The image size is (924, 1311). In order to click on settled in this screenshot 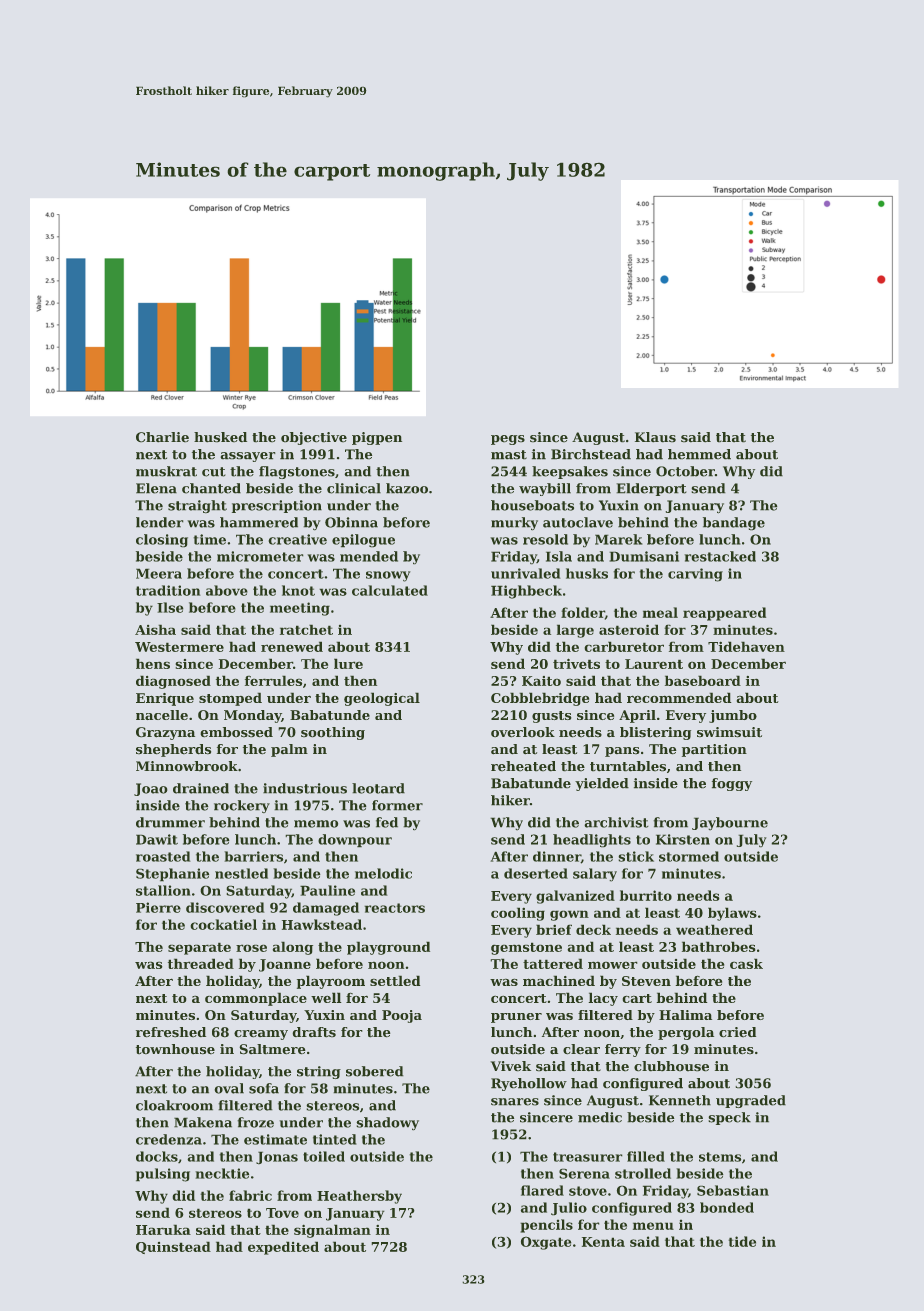, I will do `click(395, 981)`.
